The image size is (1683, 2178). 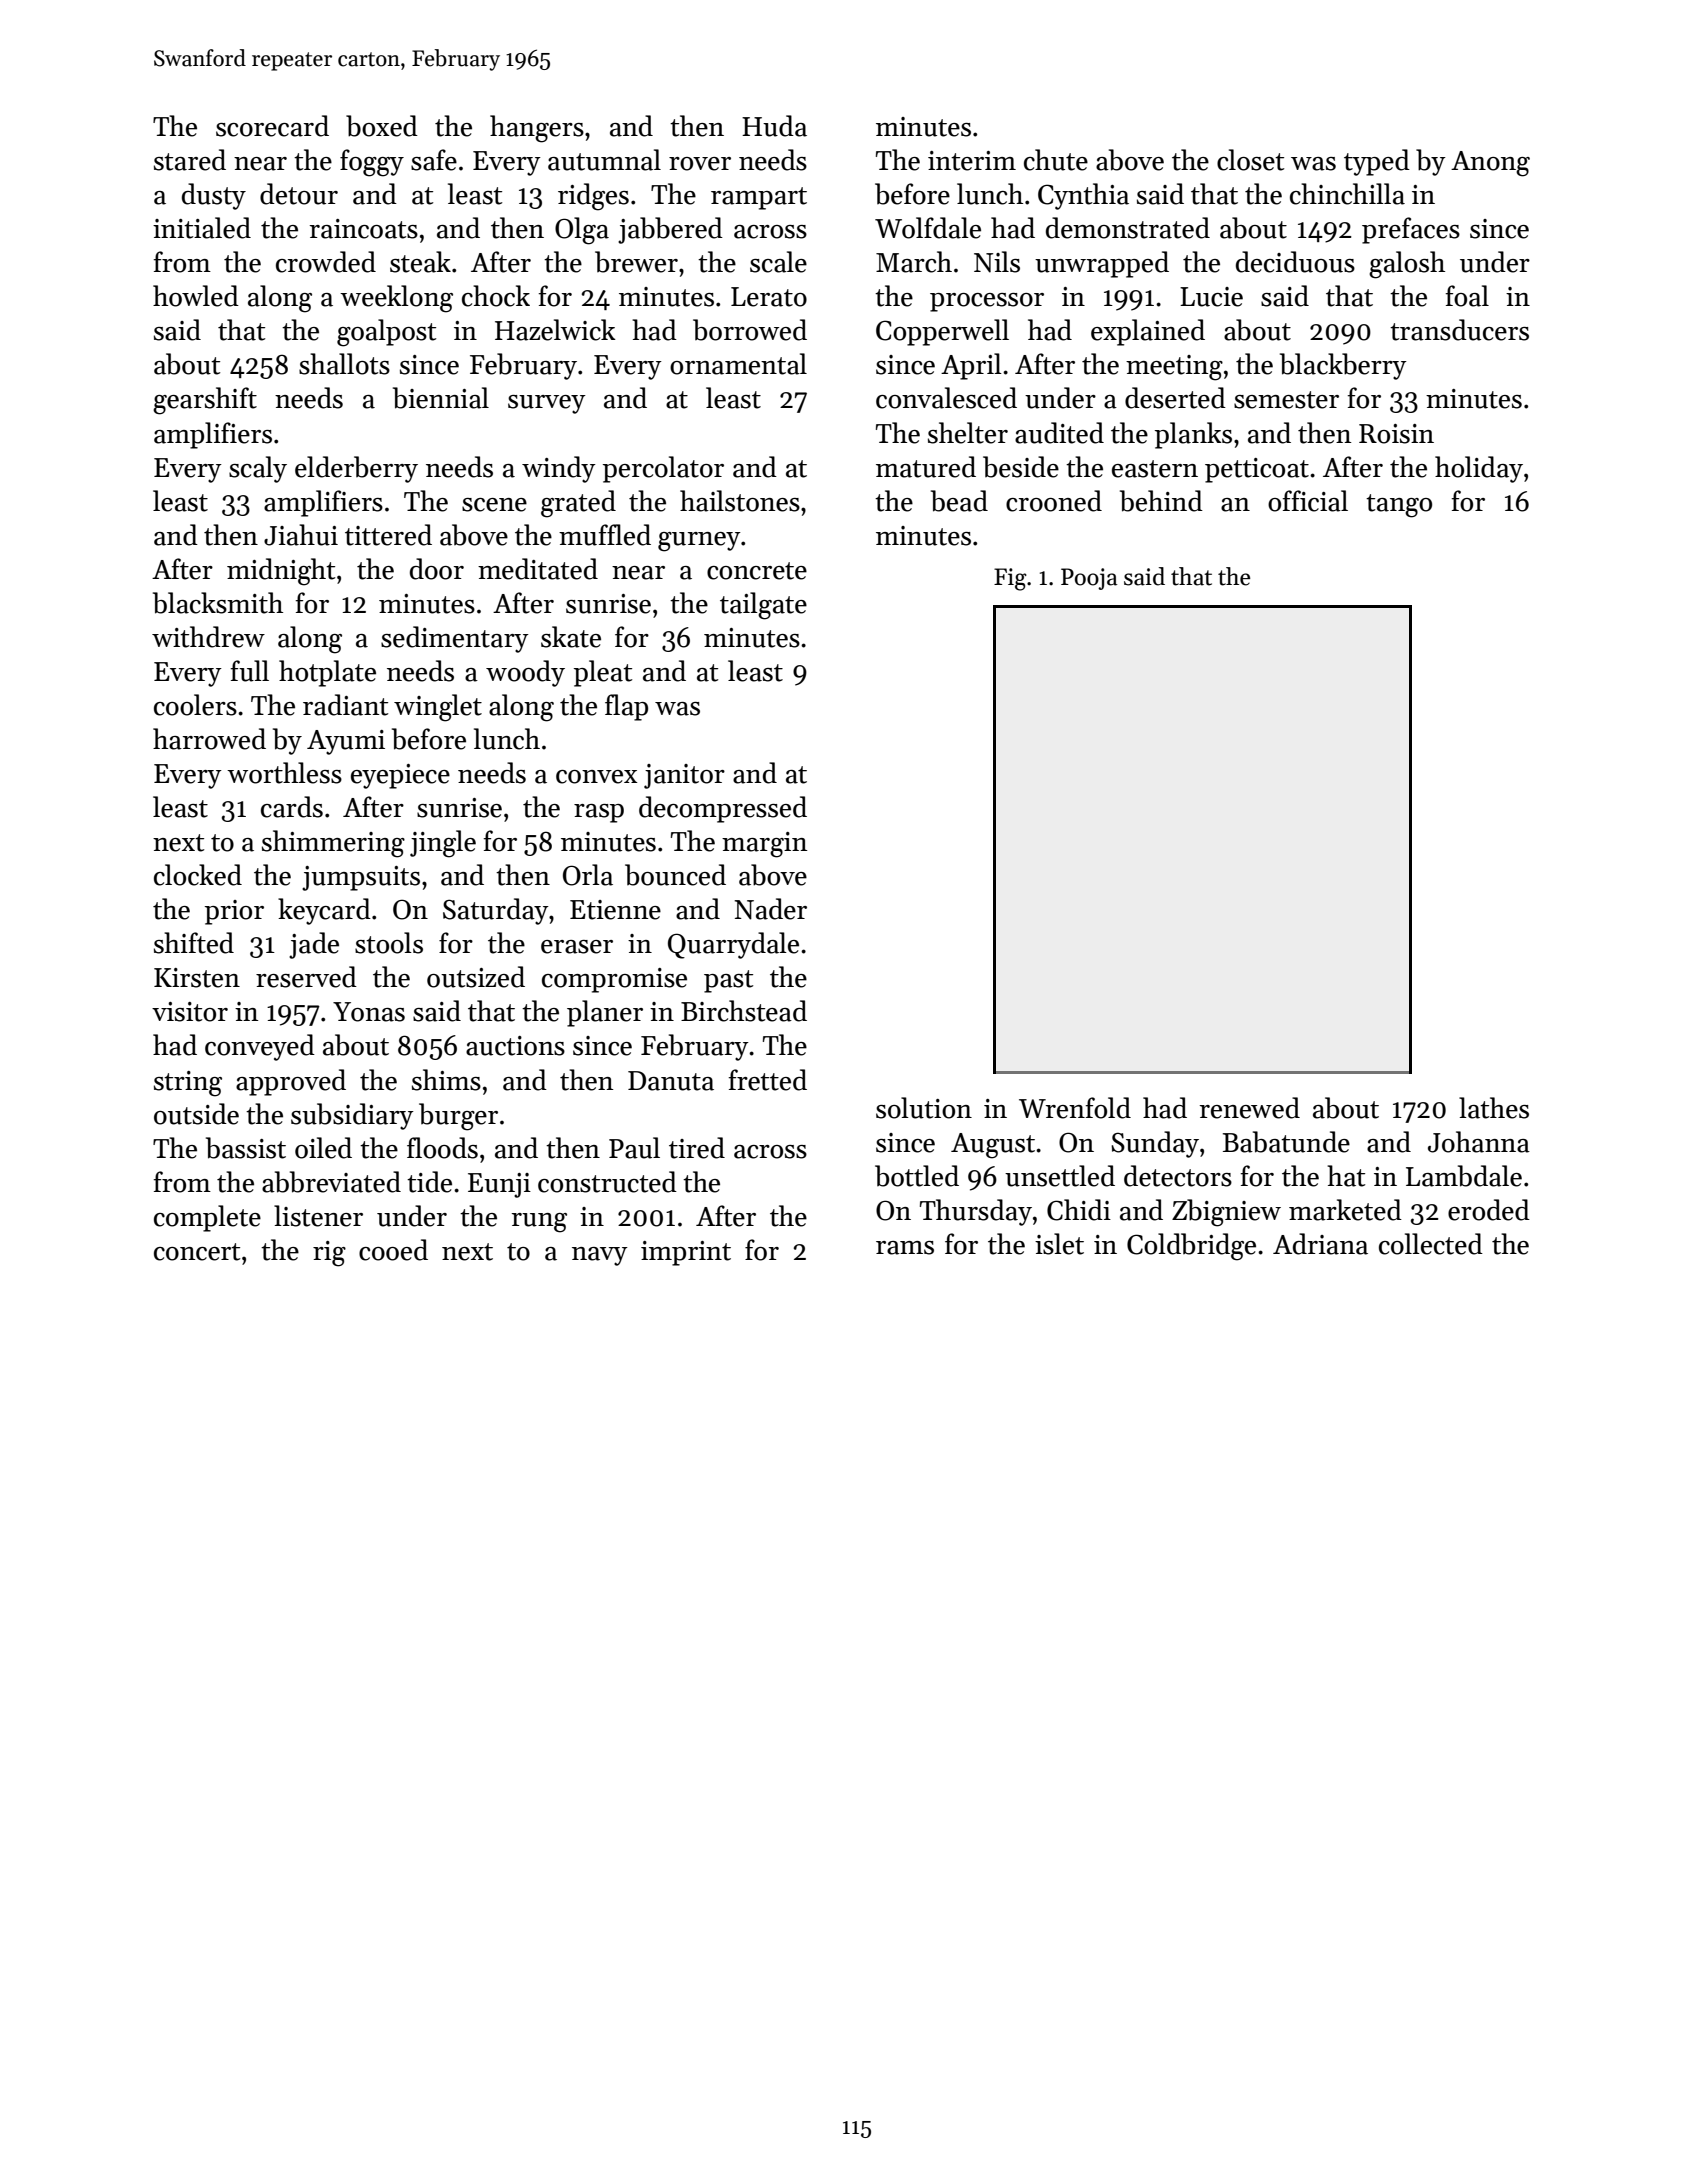 What do you see at coordinates (291, 1082) in the image?
I see `approved` at bounding box center [291, 1082].
